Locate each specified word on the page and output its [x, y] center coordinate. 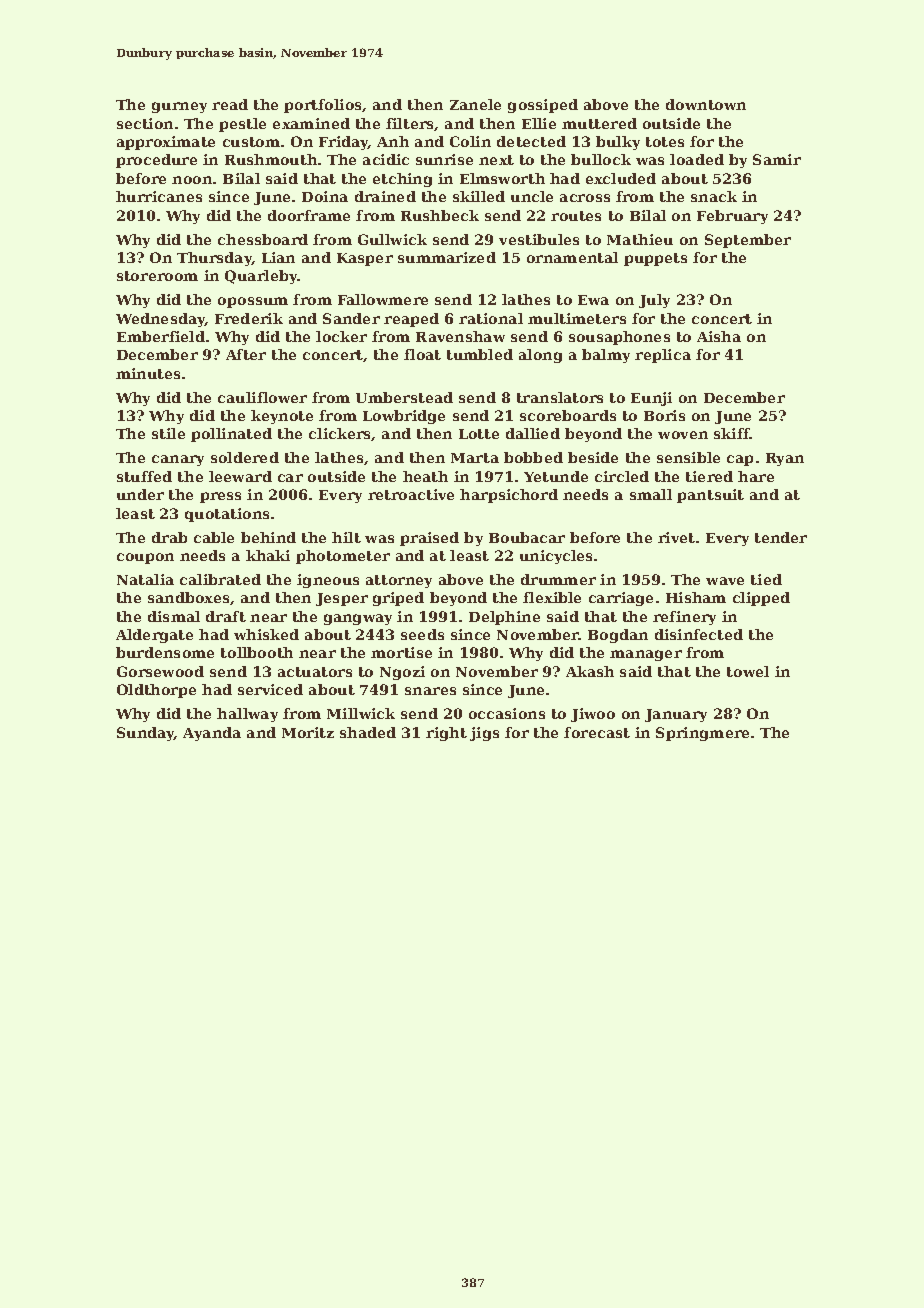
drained [385, 196]
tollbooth [257, 652]
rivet [676, 537]
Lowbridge [404, 417]
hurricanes [159, 196]
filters [410, 124]
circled [622, 476]
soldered [245, 457]
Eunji [651, 399]
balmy [606, 356]
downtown [706, 104]
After [246, 354]
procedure [156, 161]
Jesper [342, 599]
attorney [399, 581]
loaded [697, 159]
